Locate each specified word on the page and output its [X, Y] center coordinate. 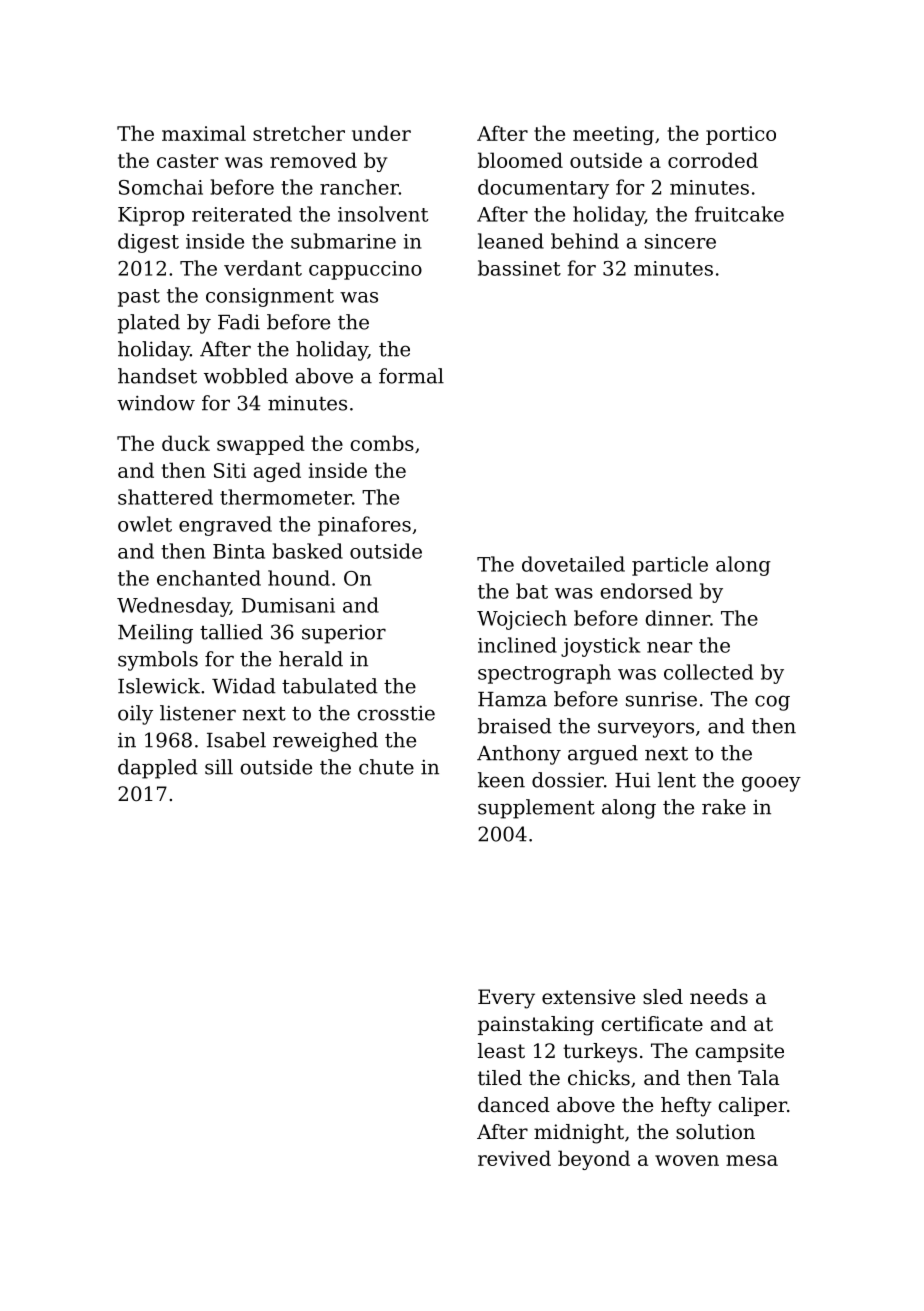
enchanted [209, 578]
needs [719, 997]
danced [514, 1105]
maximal [204, 133]
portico [741, 135]
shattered [165, 497]
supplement [536, 809]
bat [532, 591]
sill [219, 767]
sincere [680, 241]
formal [411, 376]
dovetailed [573, 564]
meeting [613, 135]
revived [514, 1158]
